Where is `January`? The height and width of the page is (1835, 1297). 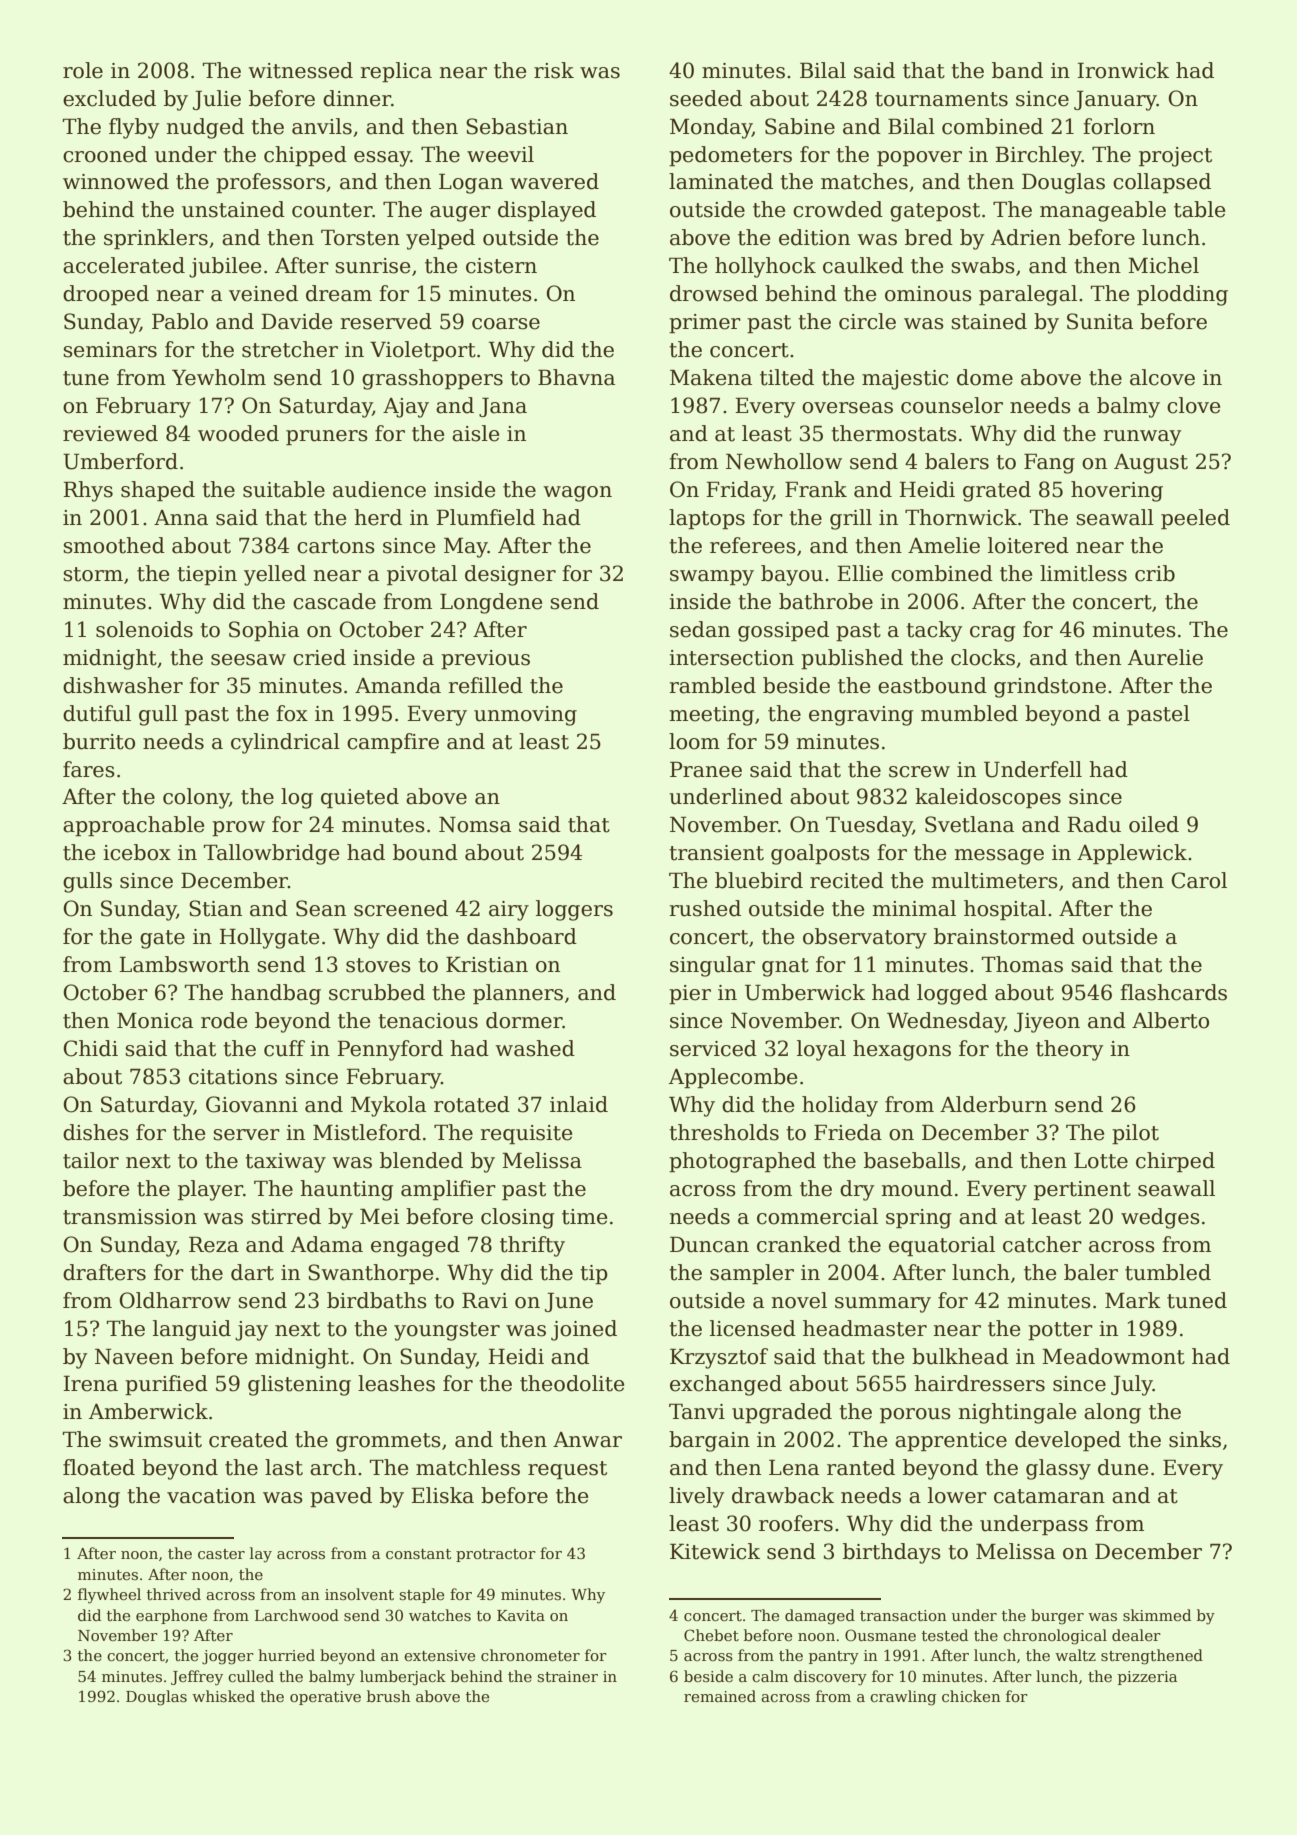
January is located at coordinates (1115, 101).
